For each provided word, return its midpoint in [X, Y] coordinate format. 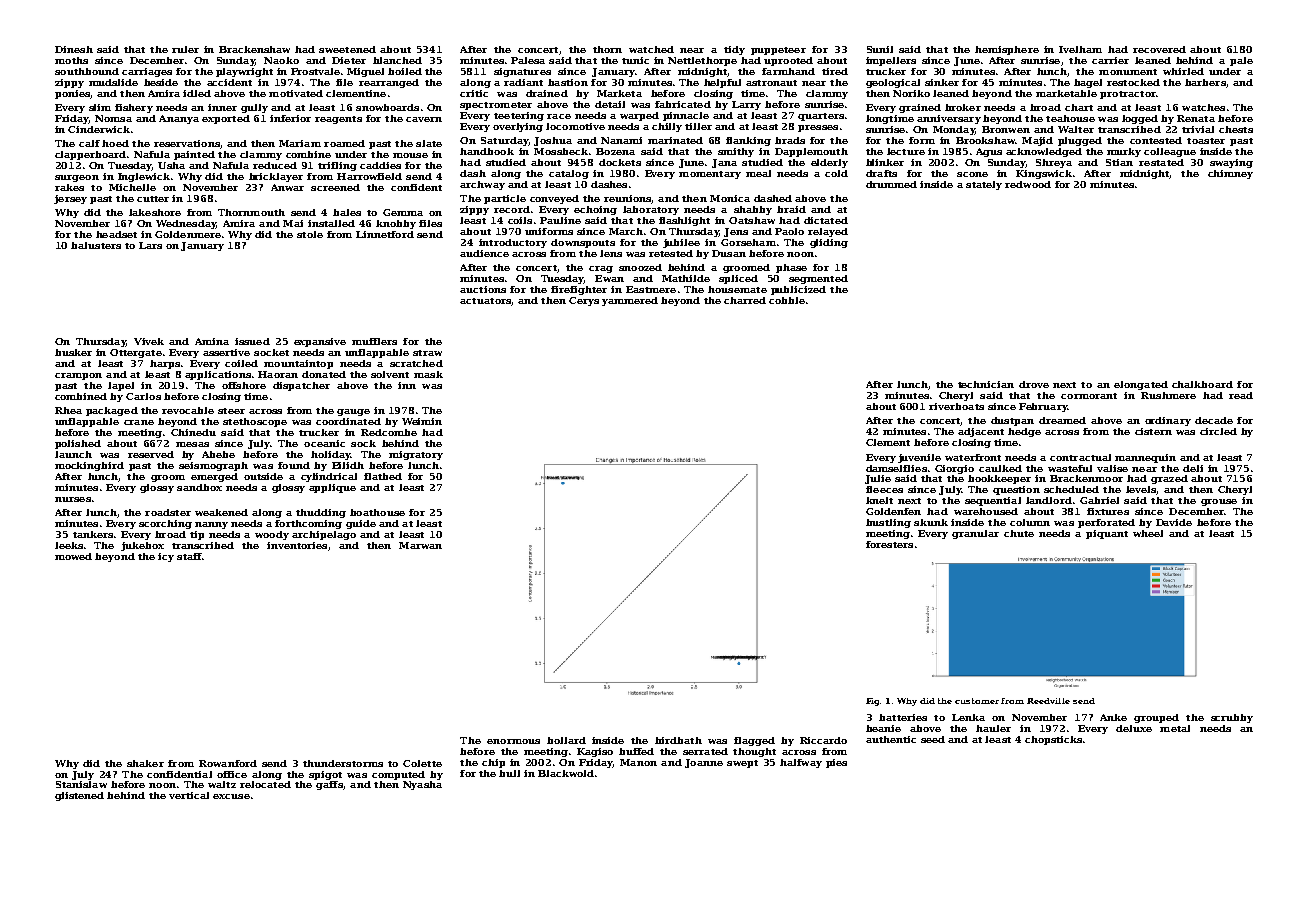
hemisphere [1007, 50]
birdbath [678, 740]
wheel [1148, 533]
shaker [145, 763]
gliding [829, 243]
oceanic [324, 443]
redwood [1028, 184]
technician [986, 384]
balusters [96, 245]
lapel [121, 386]
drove [1034, 384]
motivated [296, 93]
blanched [397, 60]
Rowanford [228, 763]
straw [427, 353]
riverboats [956, 406]
